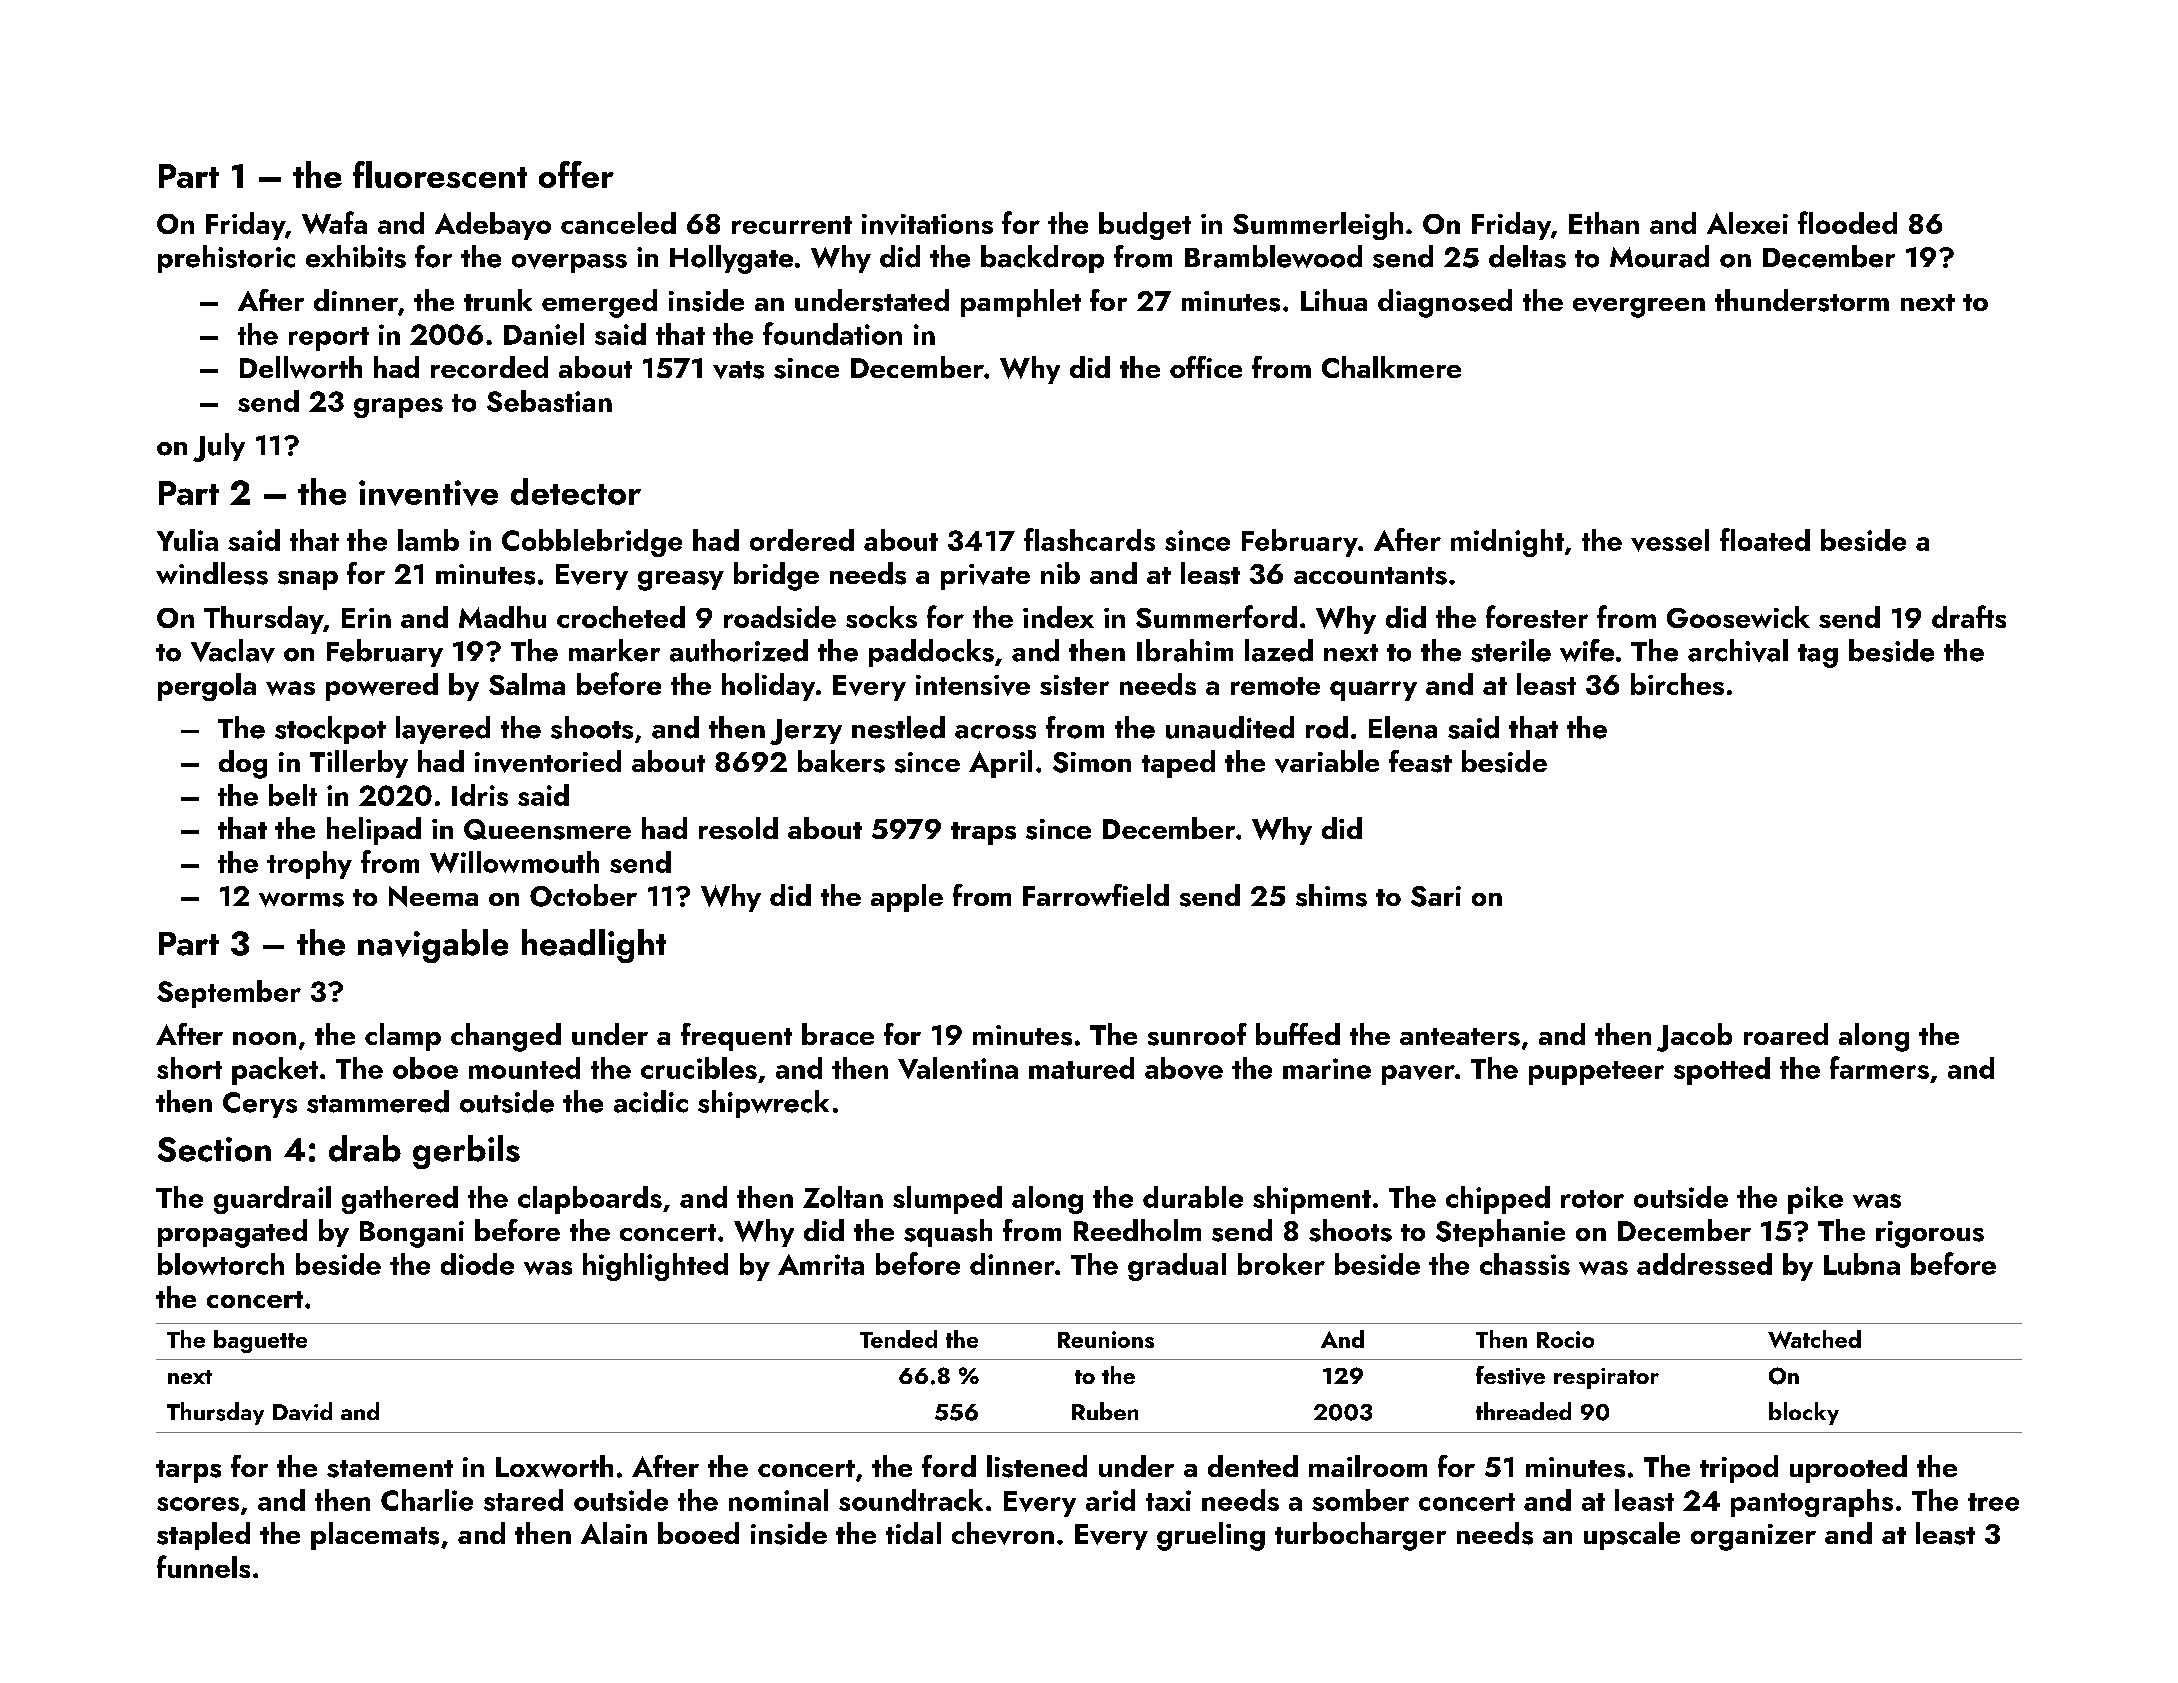 Image resolution: width=2178 pixels, height=1683 pixels. I want to click on matured, so click(1081, 1068).
